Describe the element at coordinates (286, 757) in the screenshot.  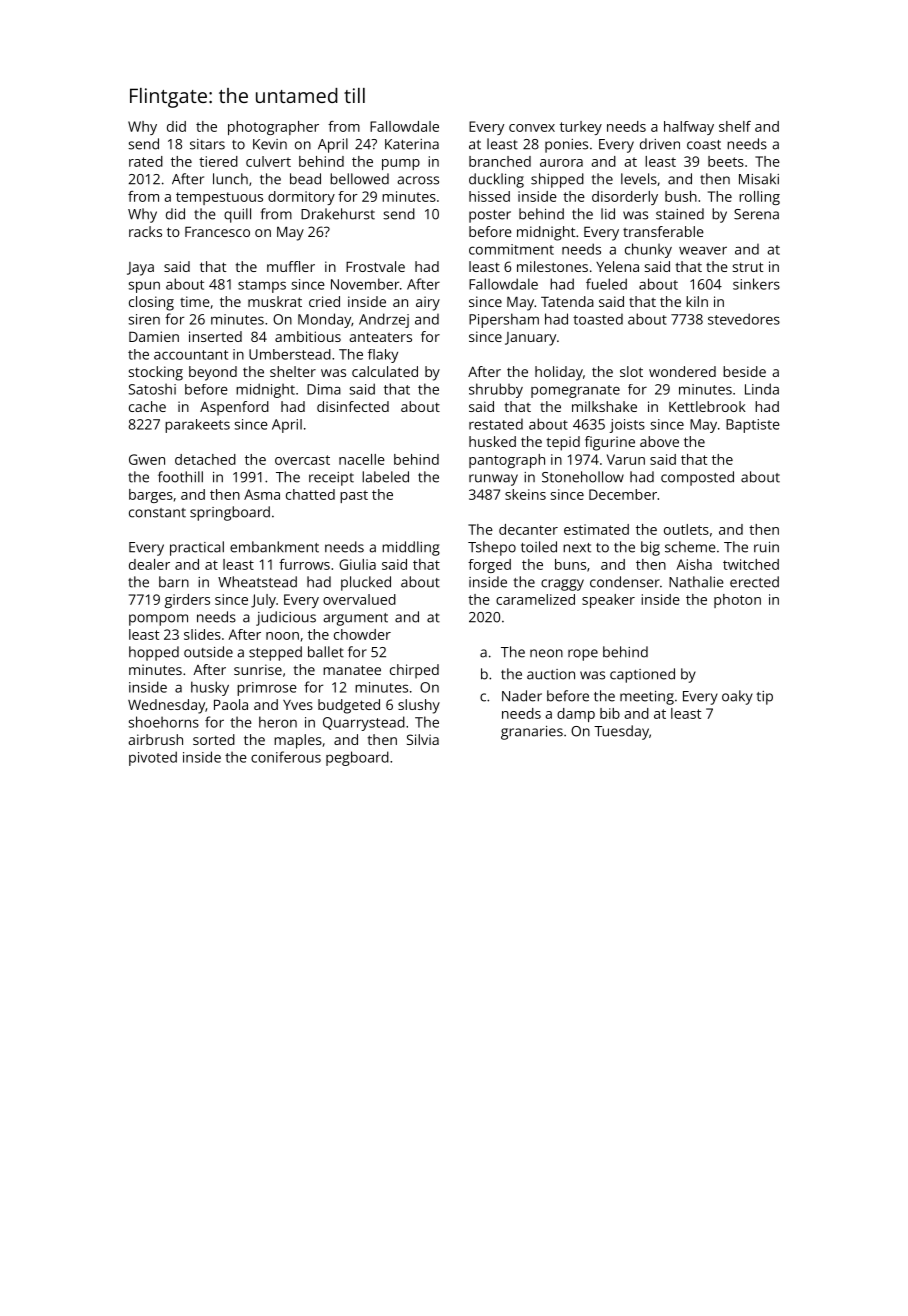
I see `coniferous` at that location.
